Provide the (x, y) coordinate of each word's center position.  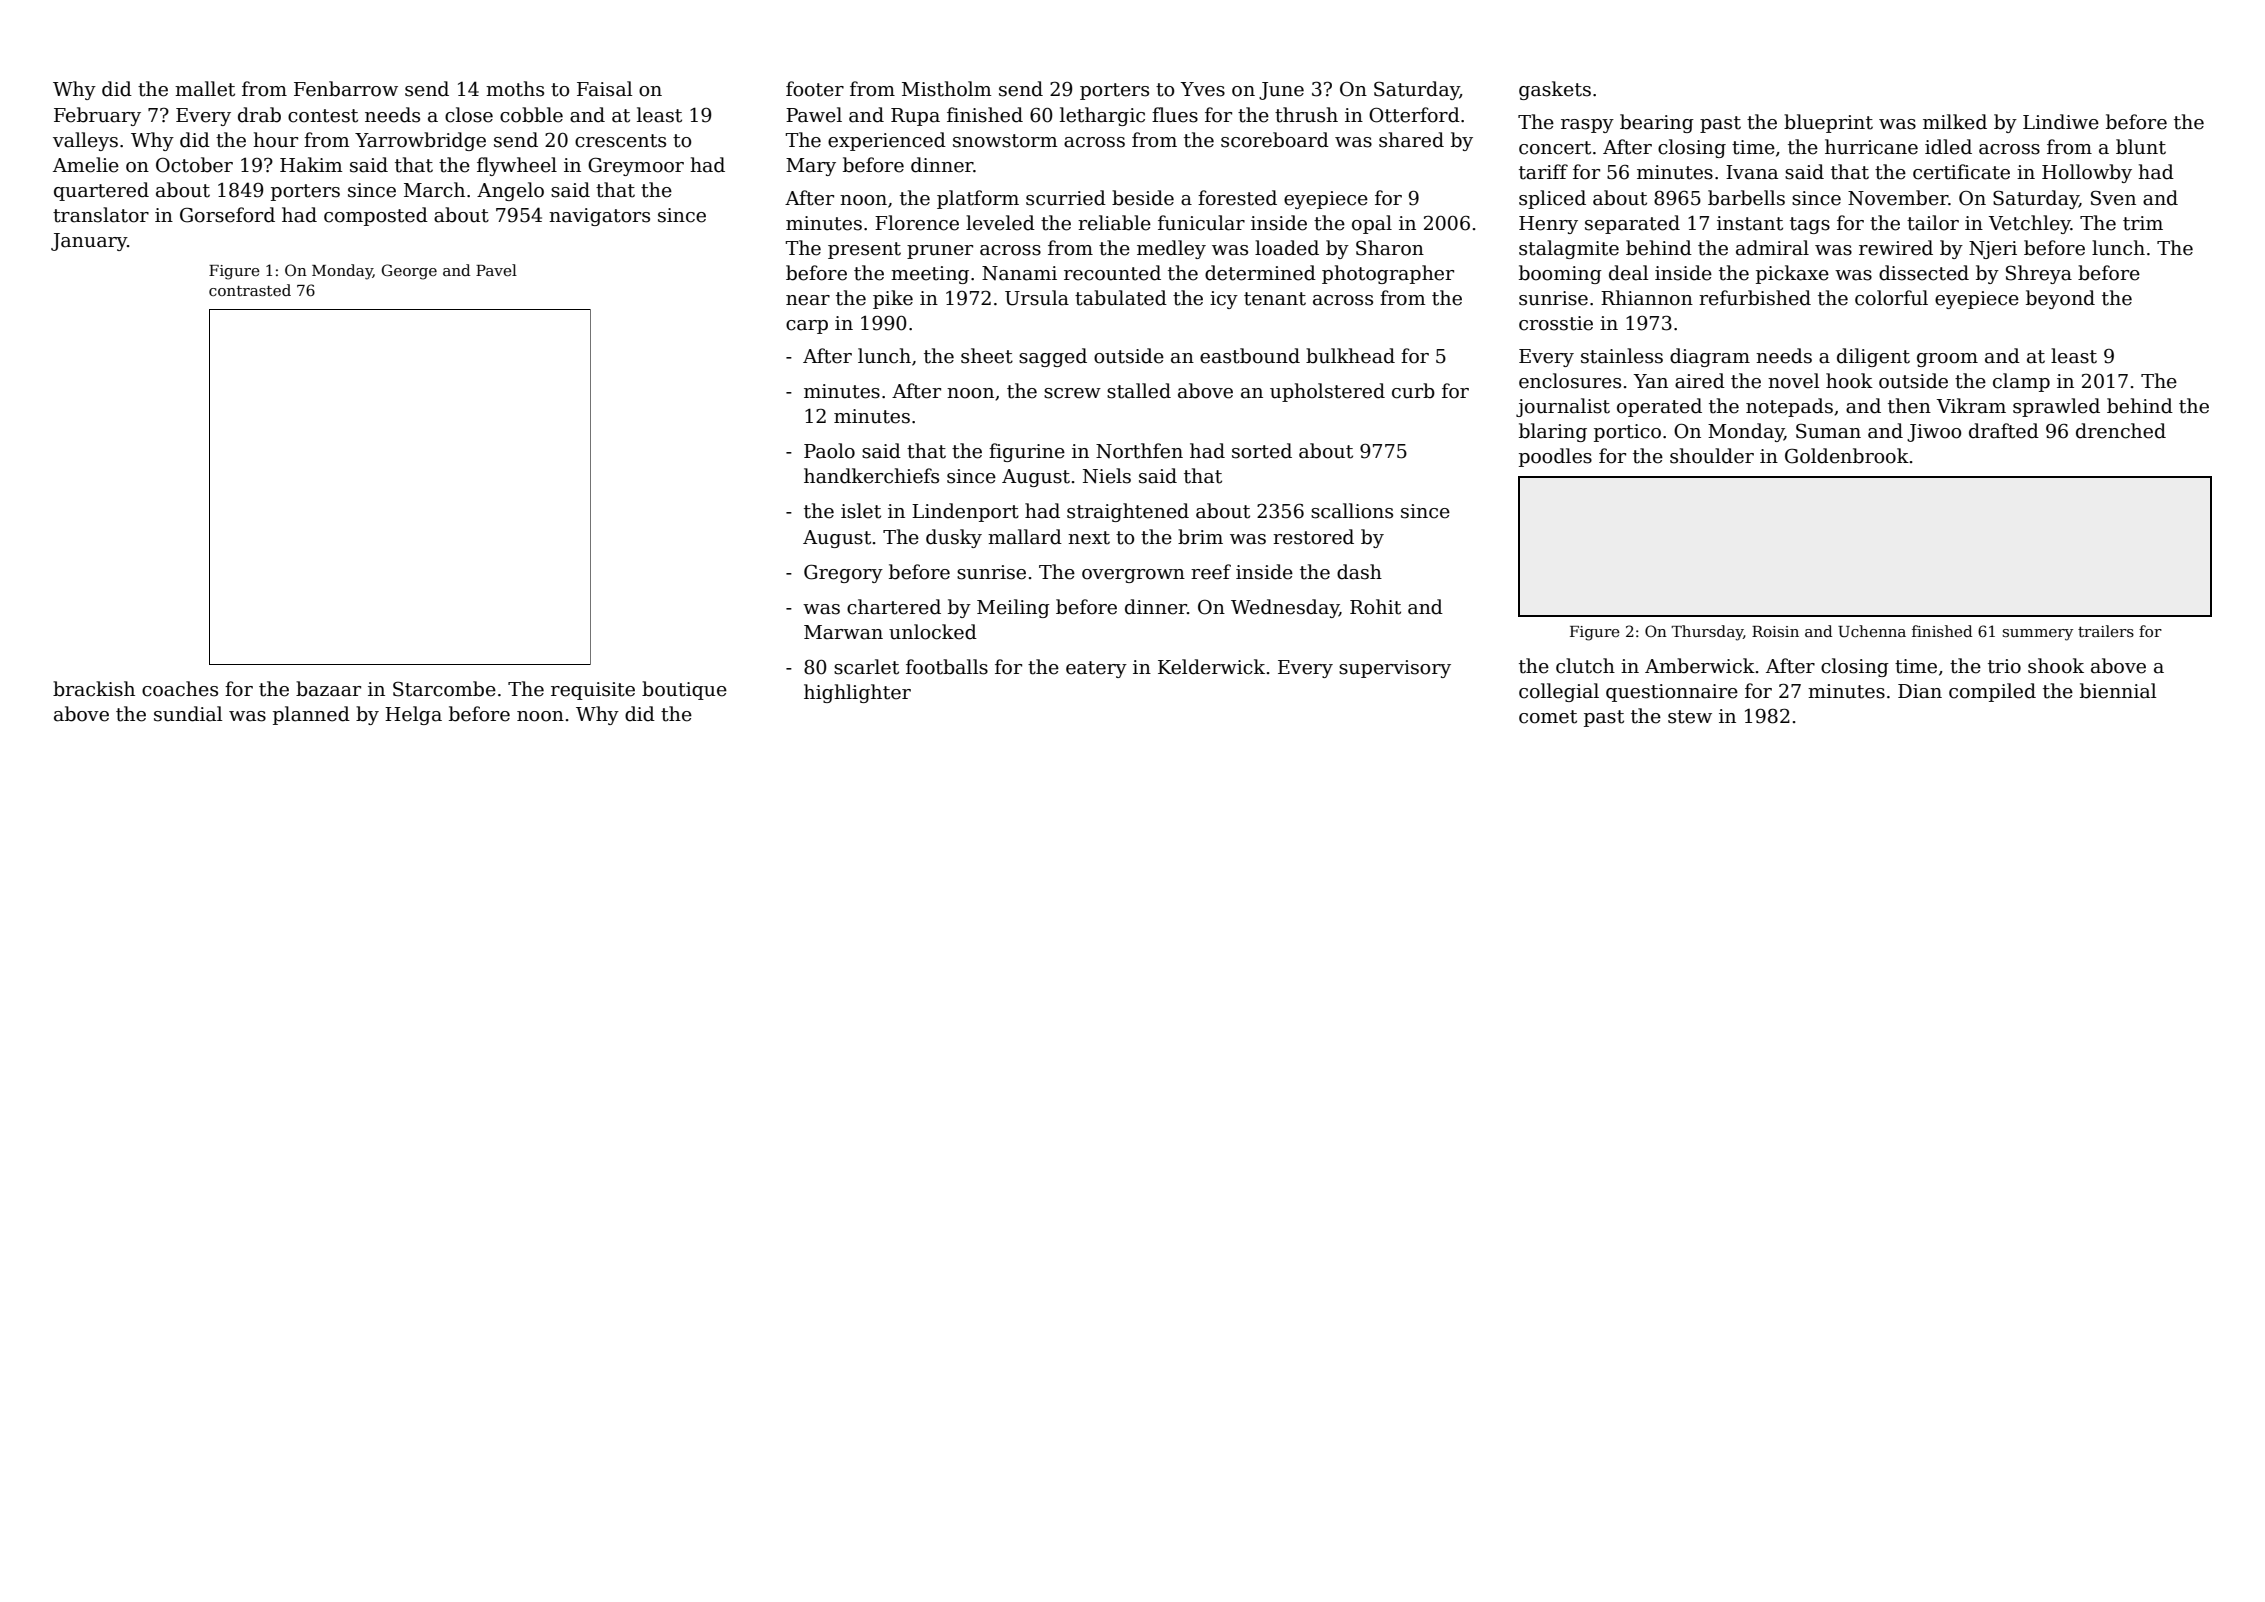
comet (1548, 717)
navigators (599, 217)
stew (1690, 717)
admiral (1772, 248)
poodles (1555, 457)
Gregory (843, 573)
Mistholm (946, 89)
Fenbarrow (346, 89)
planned (311, 715)
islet (861, 511)
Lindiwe (2061, 122)
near (808, 300)
